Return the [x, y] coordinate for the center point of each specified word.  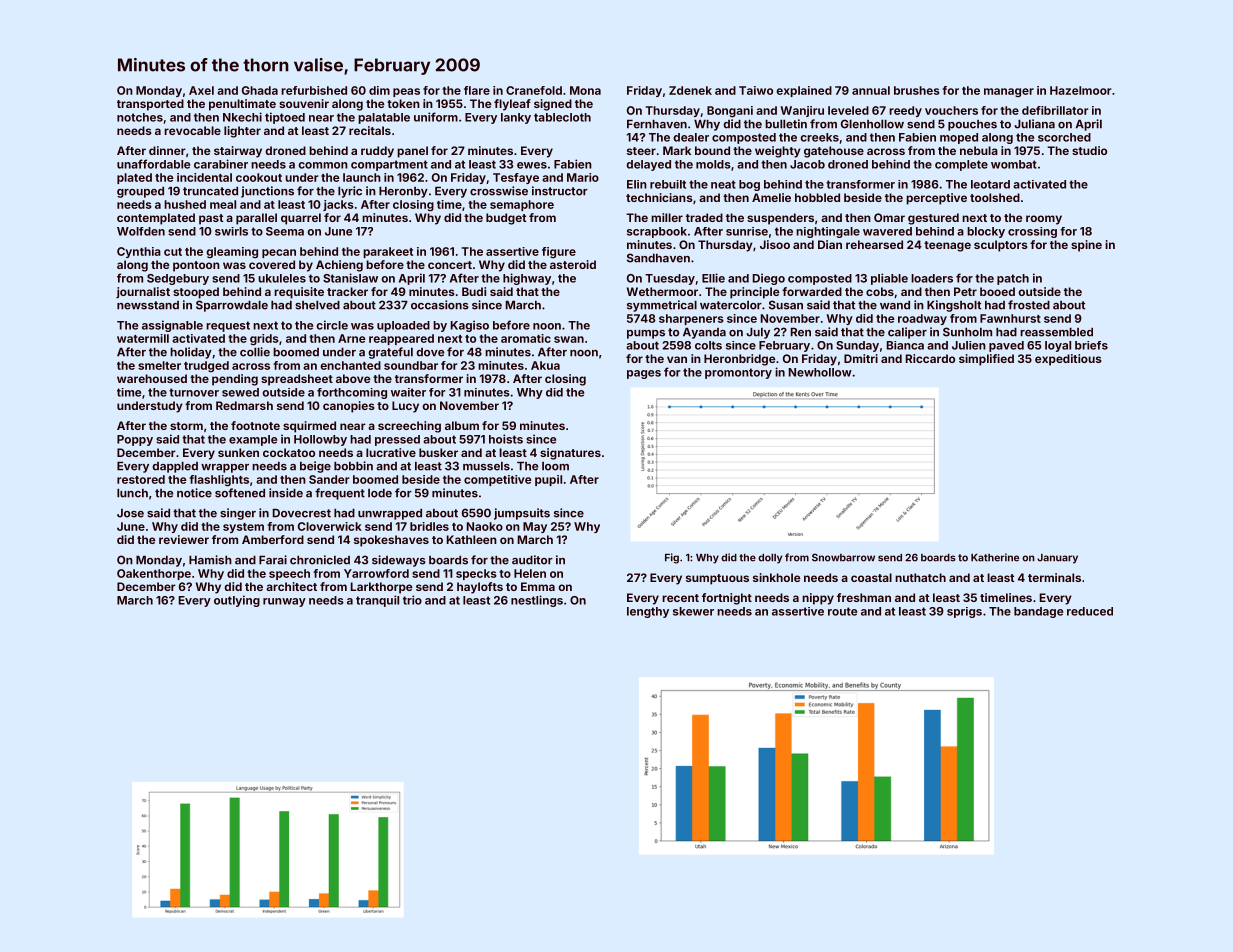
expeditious [1068, 360]
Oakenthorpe [154, 574]
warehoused [152, 378]
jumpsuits [522, 514]
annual [871, 90]
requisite [299, 293]
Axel [201, 90]
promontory [738, 373]
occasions [440, 305]
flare [477, 90]
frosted [1029, 305]
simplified [986, 360]
